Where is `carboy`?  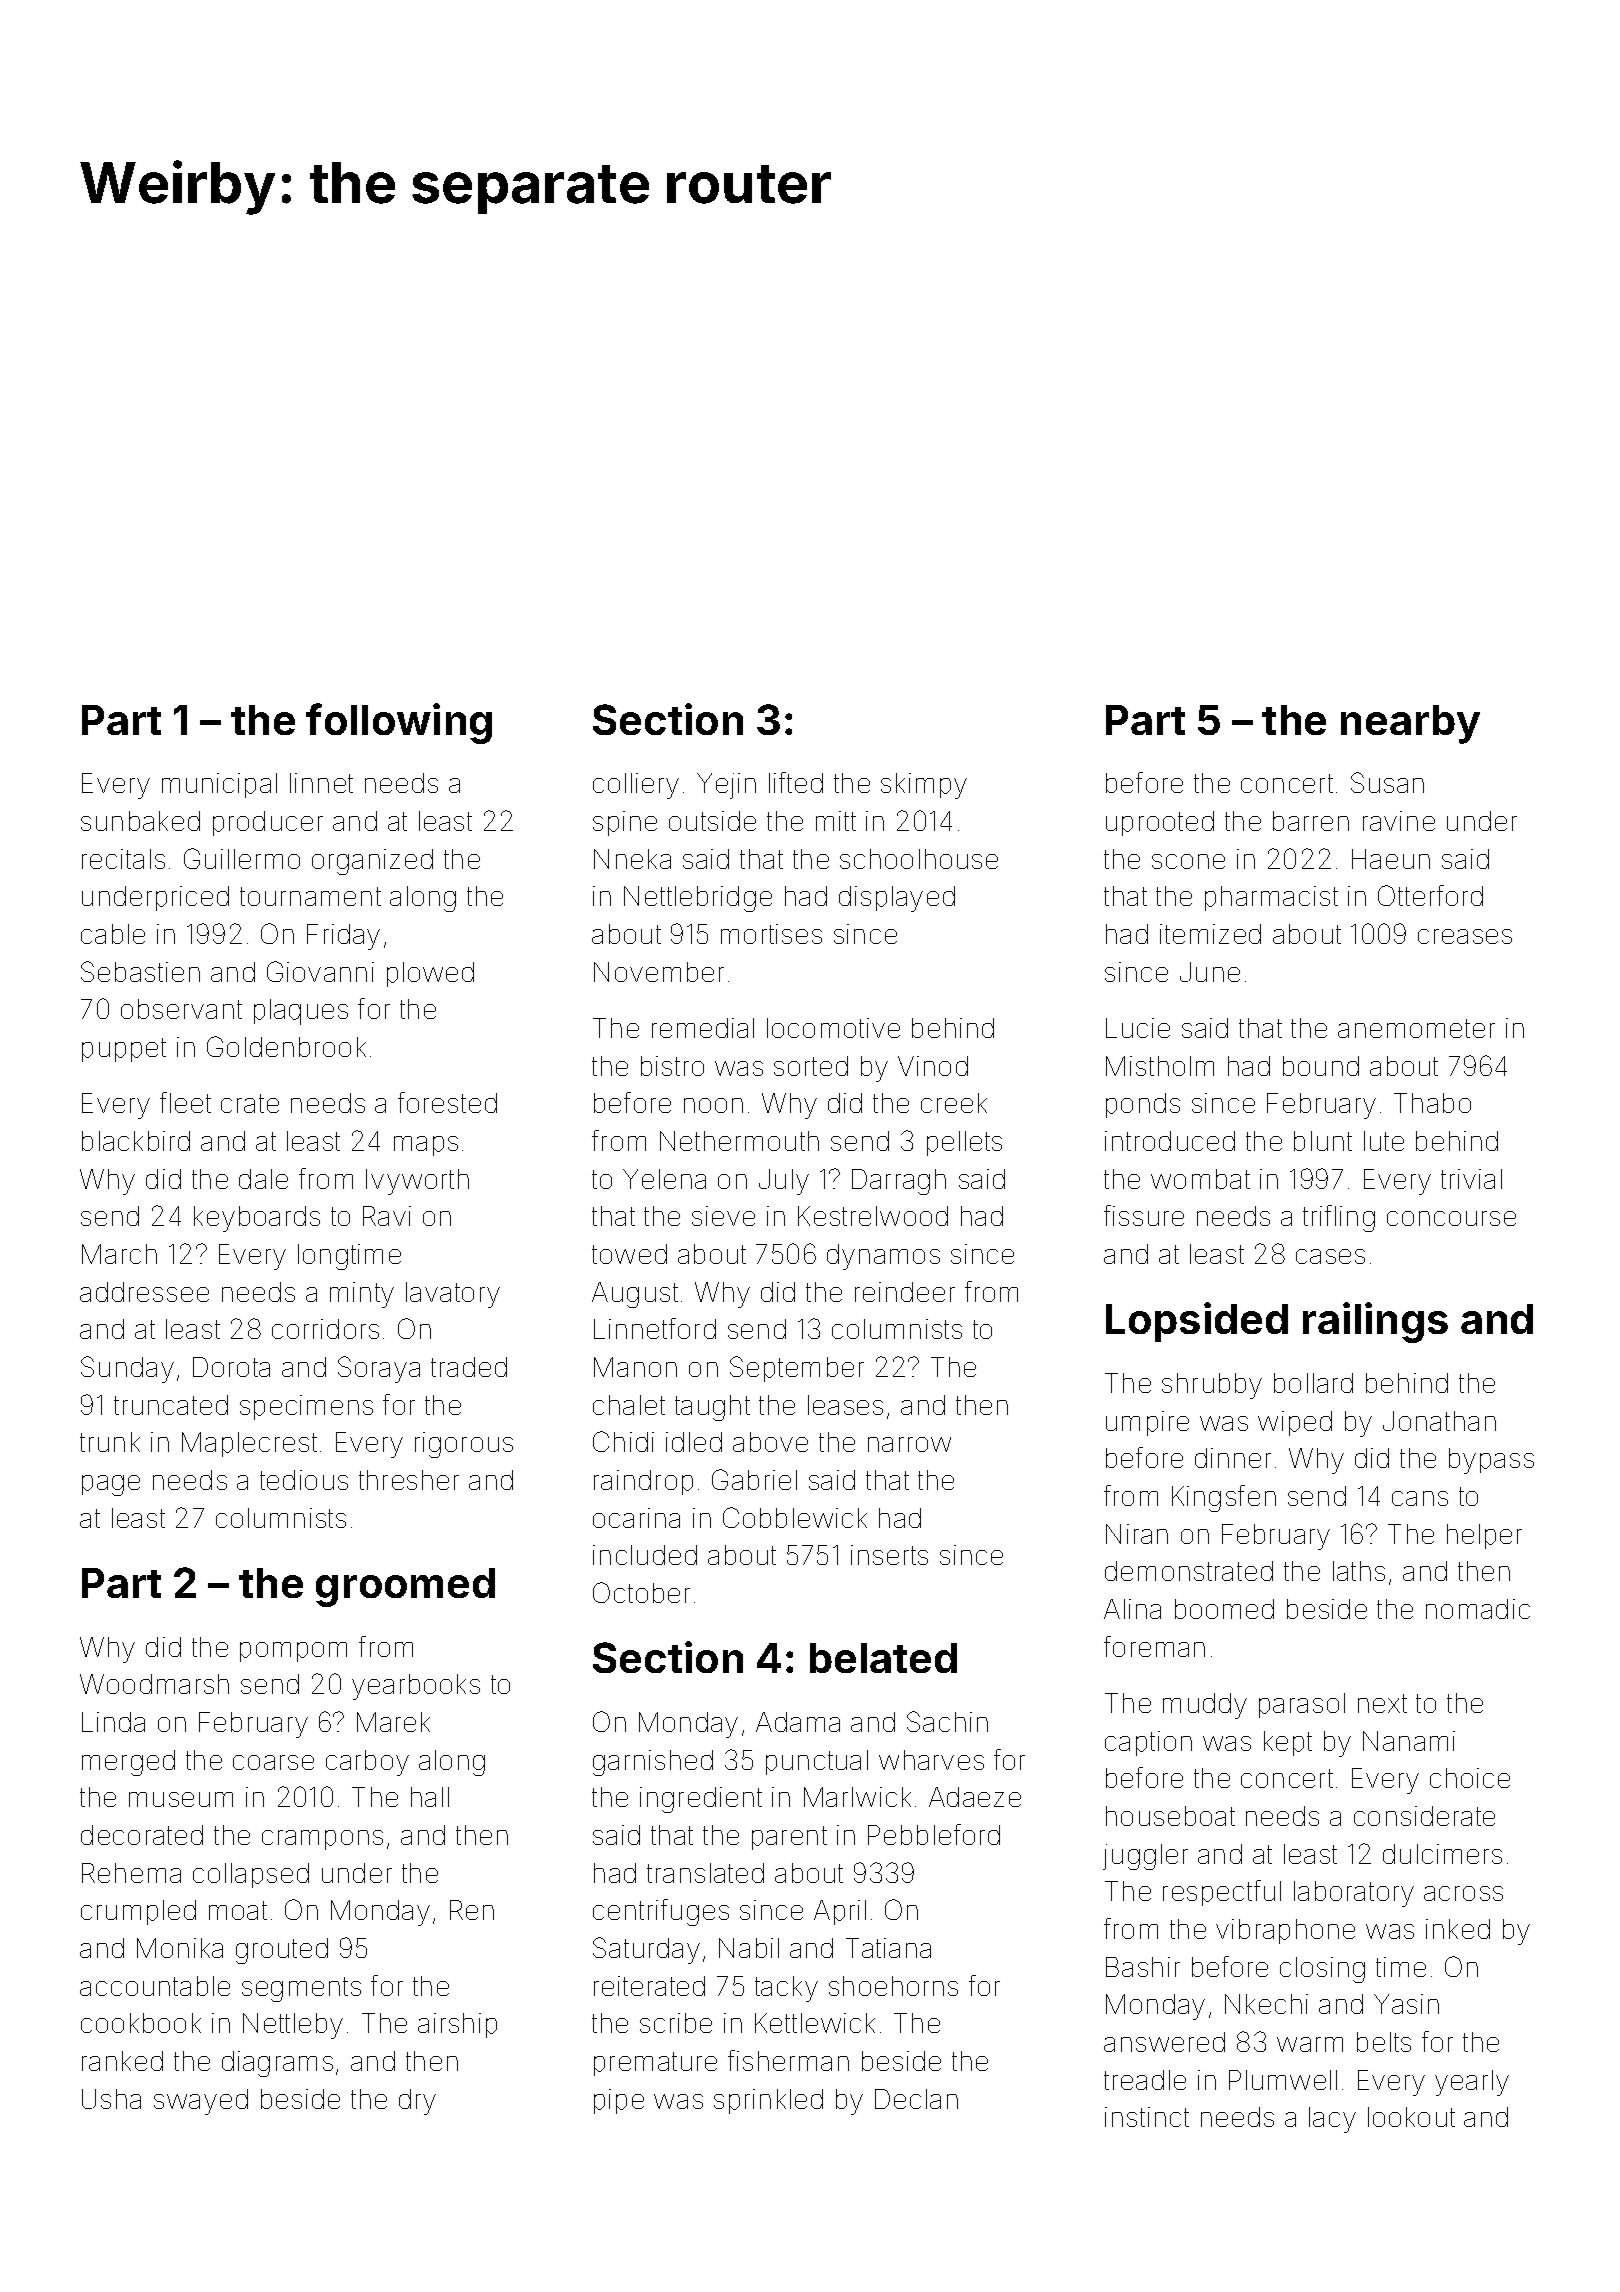 carboy is located at coordinates (367, 1763).
